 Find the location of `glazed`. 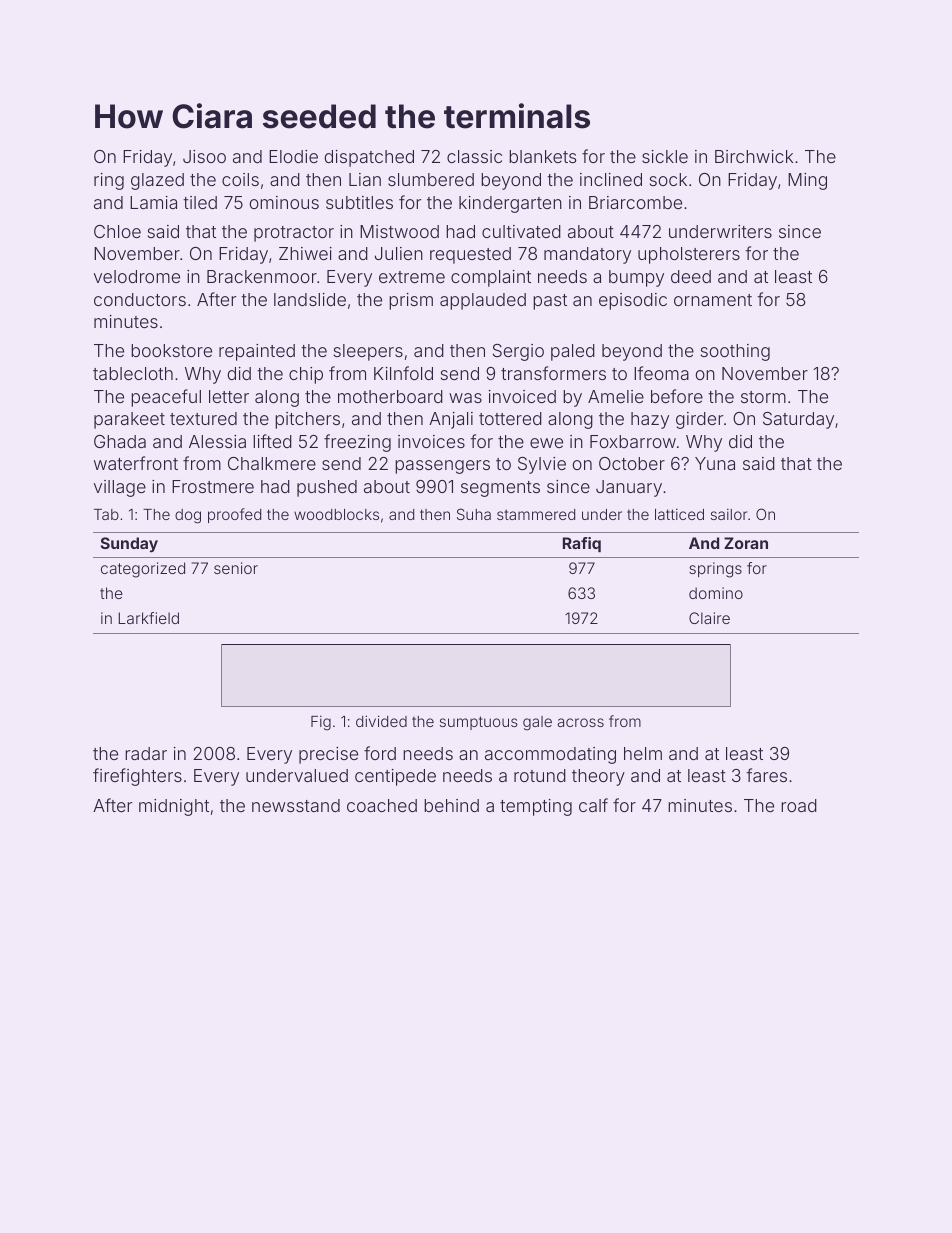

glazed is located at coordinates (157, 181).
